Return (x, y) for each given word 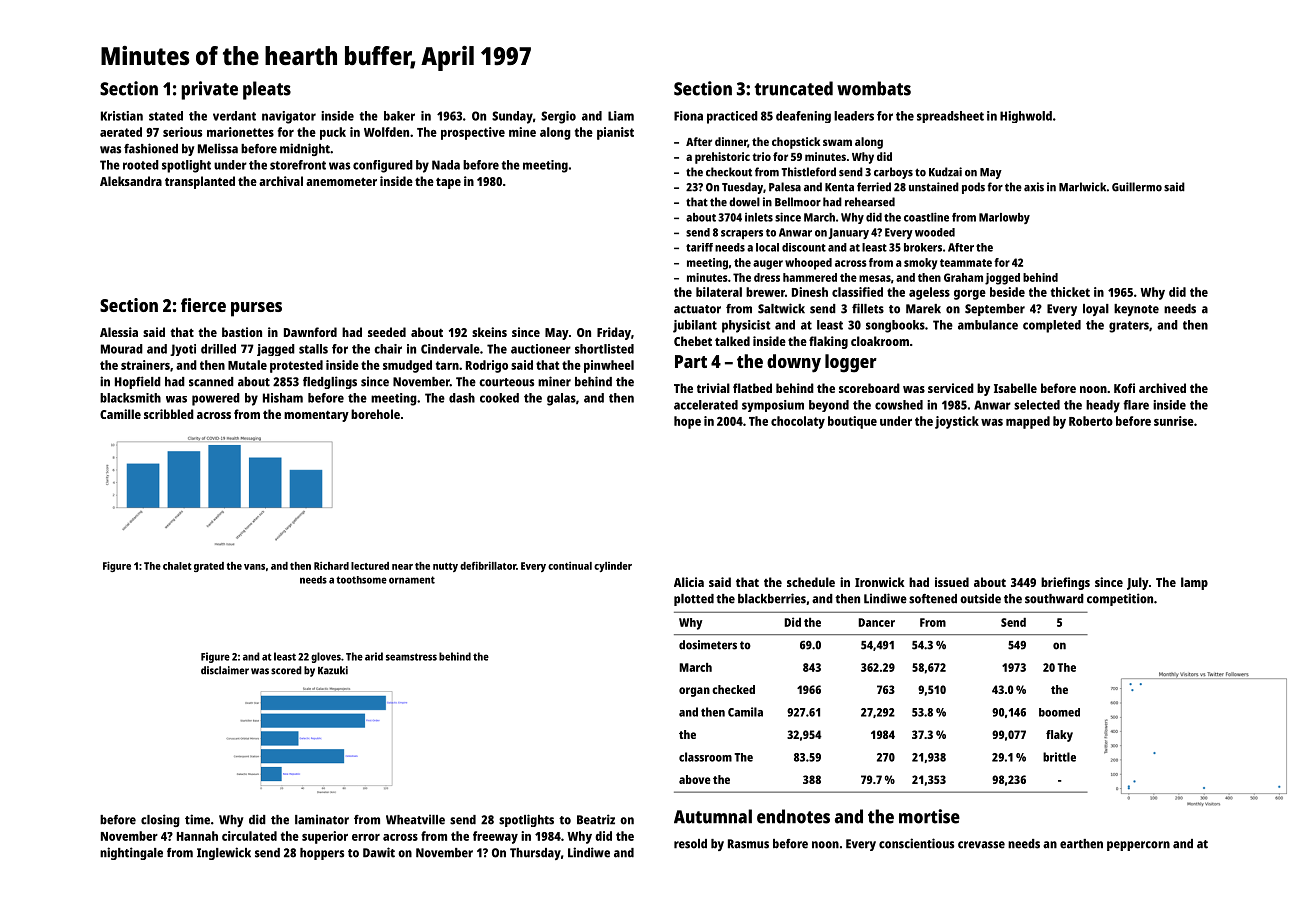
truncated (794, 88)
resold (690, 844)
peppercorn (1138, 846)
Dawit (379, 852)
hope (687, 422)
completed (1052, 326)
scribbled (169, 414)
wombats (874, 88)
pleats (267, 90)
